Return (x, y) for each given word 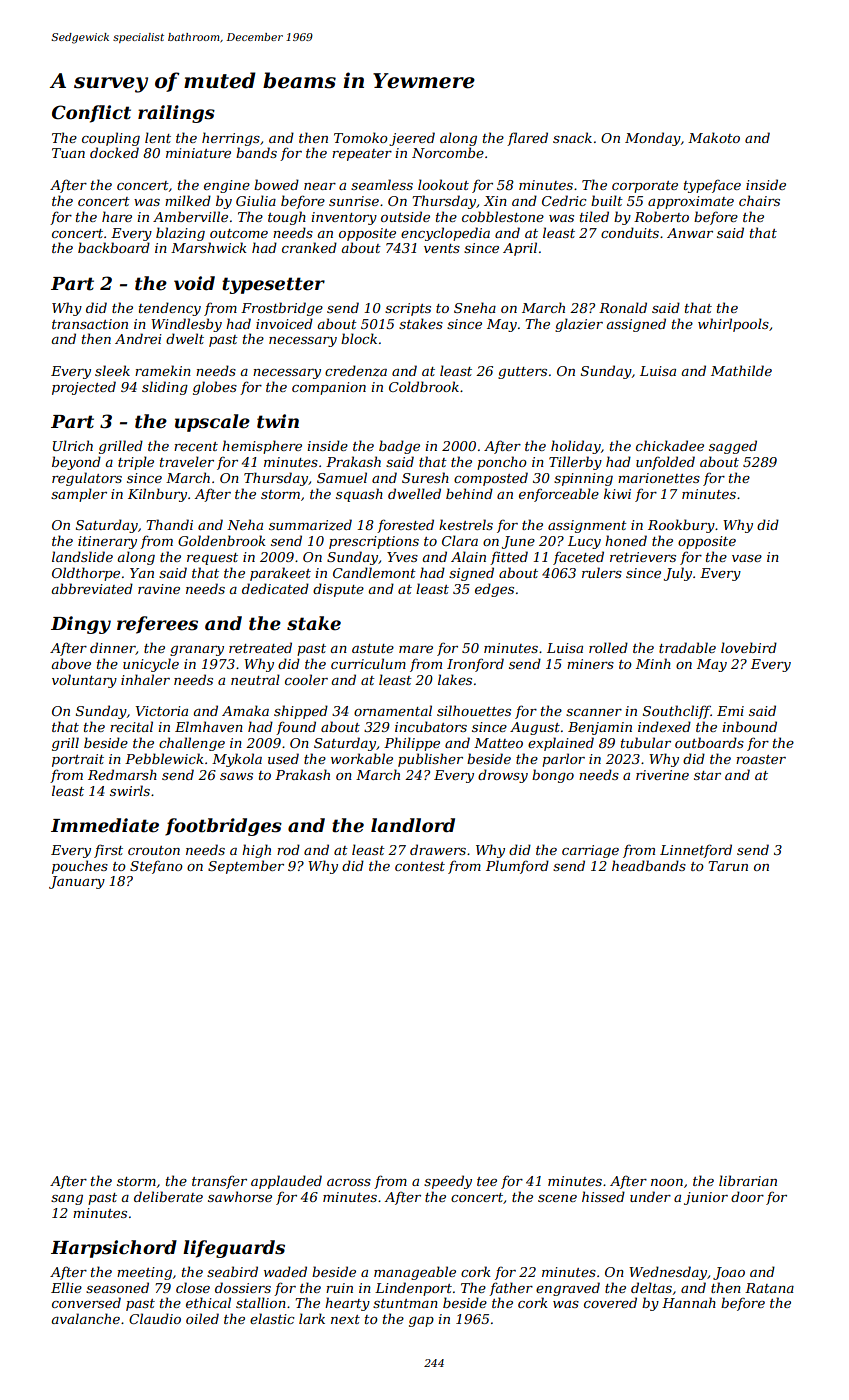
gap (421, 1322)
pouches (80, 867)
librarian (748, 1180)
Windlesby (186, 325)
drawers (438, 849)
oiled (202, 1318)
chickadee (670, 445)
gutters (522, 373)
